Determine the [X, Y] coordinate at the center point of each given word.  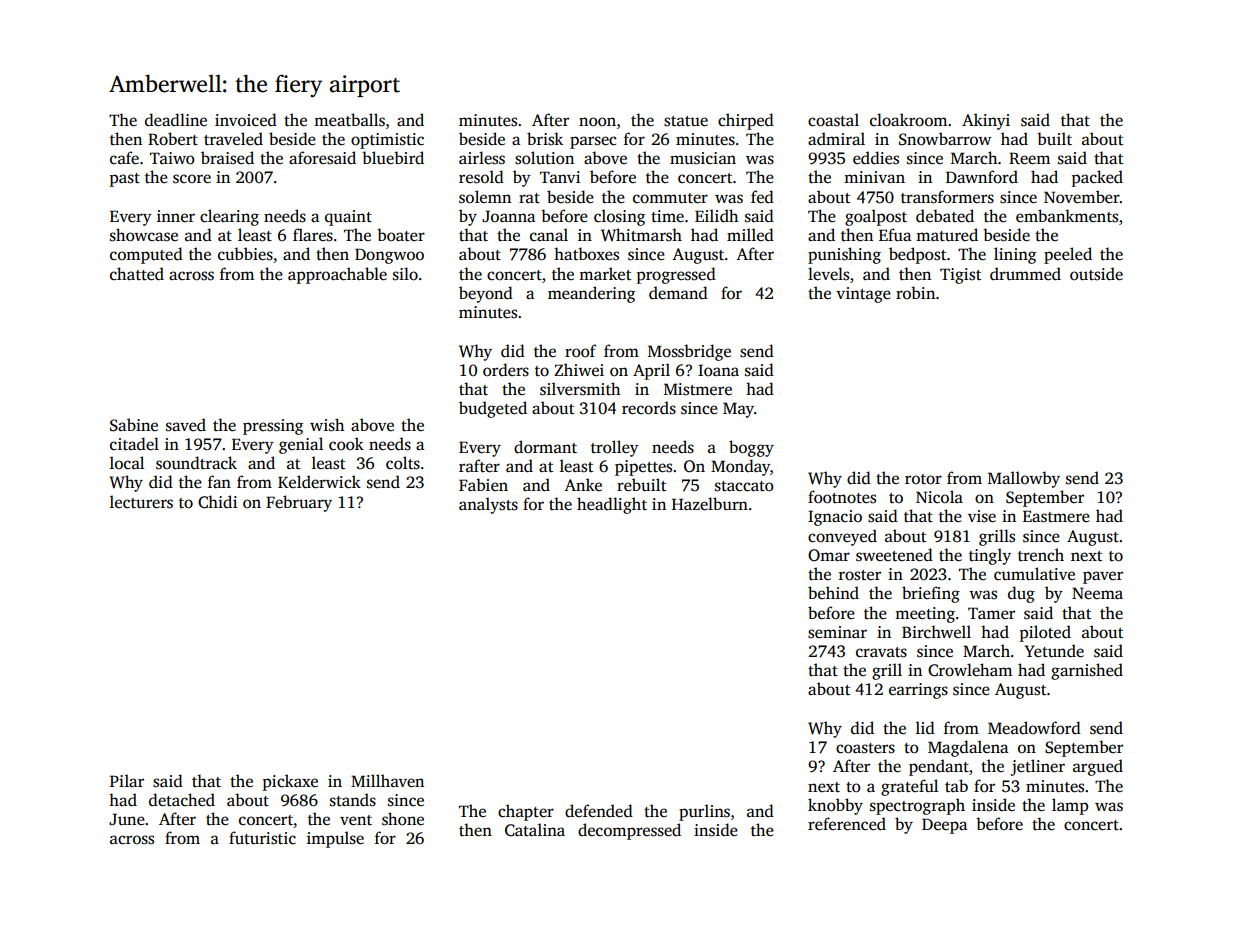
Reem [1029, 158]
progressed [676, 275]
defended [599, 811]
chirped [746, 121]
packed [1097, 178]
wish [327, 425]
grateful [909, 787]
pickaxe [290, 782]
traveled [233, 139]
